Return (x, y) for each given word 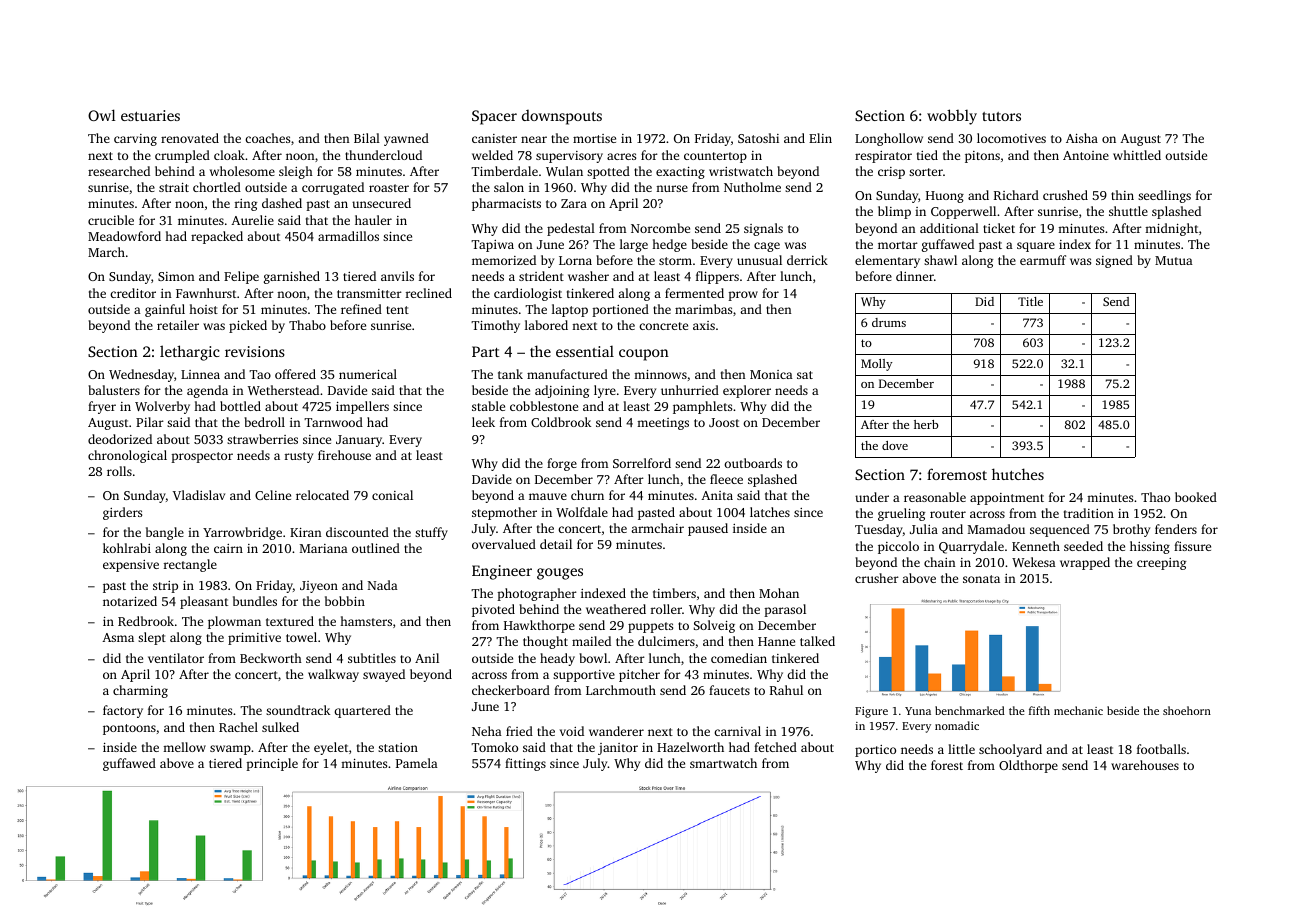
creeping (1161, 564)
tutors (1001, 116)
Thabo (307, 325)
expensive (131, 566)
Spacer (494, 117)
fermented (694, 293)
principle (272, 764)
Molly (877, 365)
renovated (190, 138)
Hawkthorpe (539, 626)
